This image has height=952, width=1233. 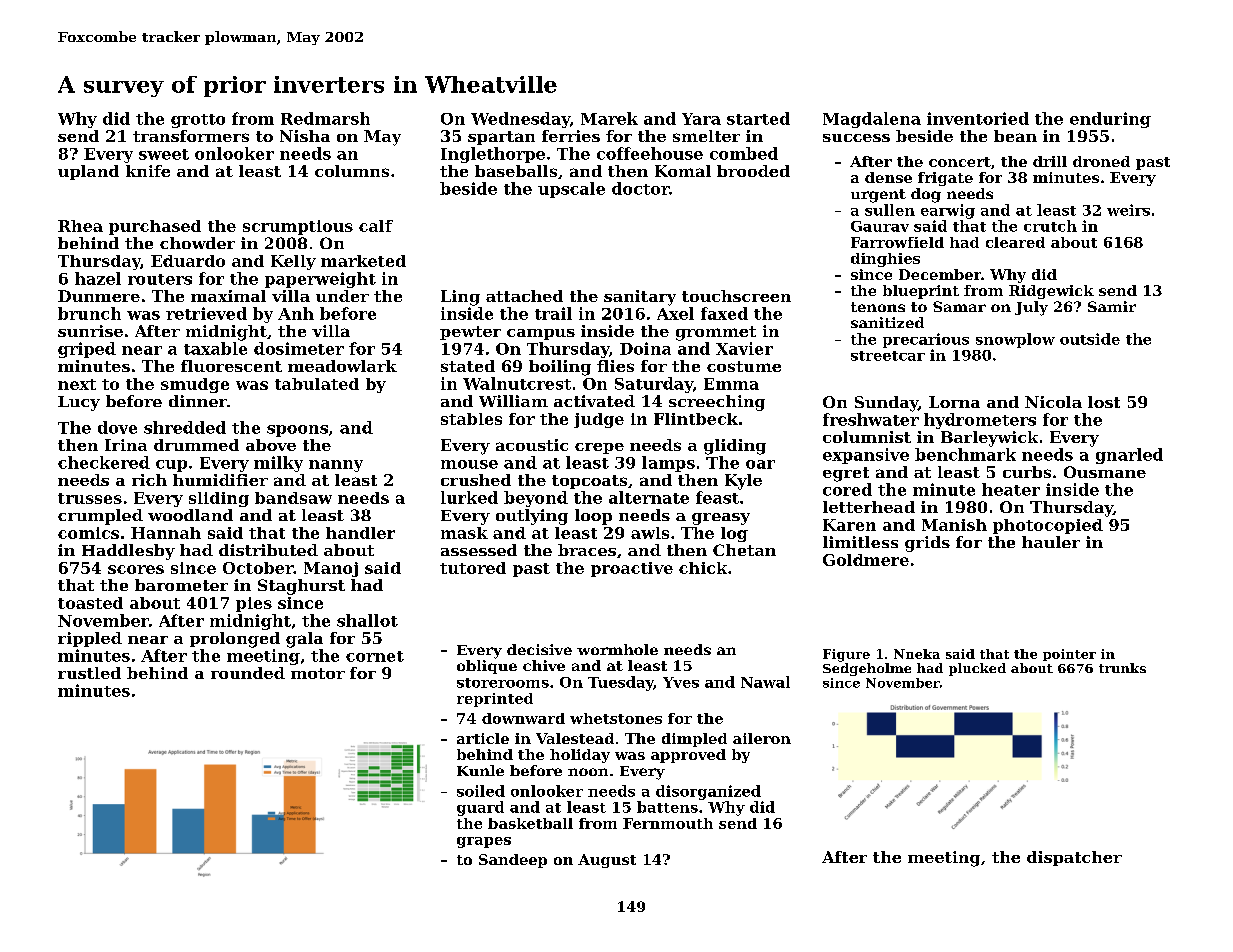 What do you see at coordinates (248, 673) in the image?
I see `rounded` at bounding box center [248, 673].
